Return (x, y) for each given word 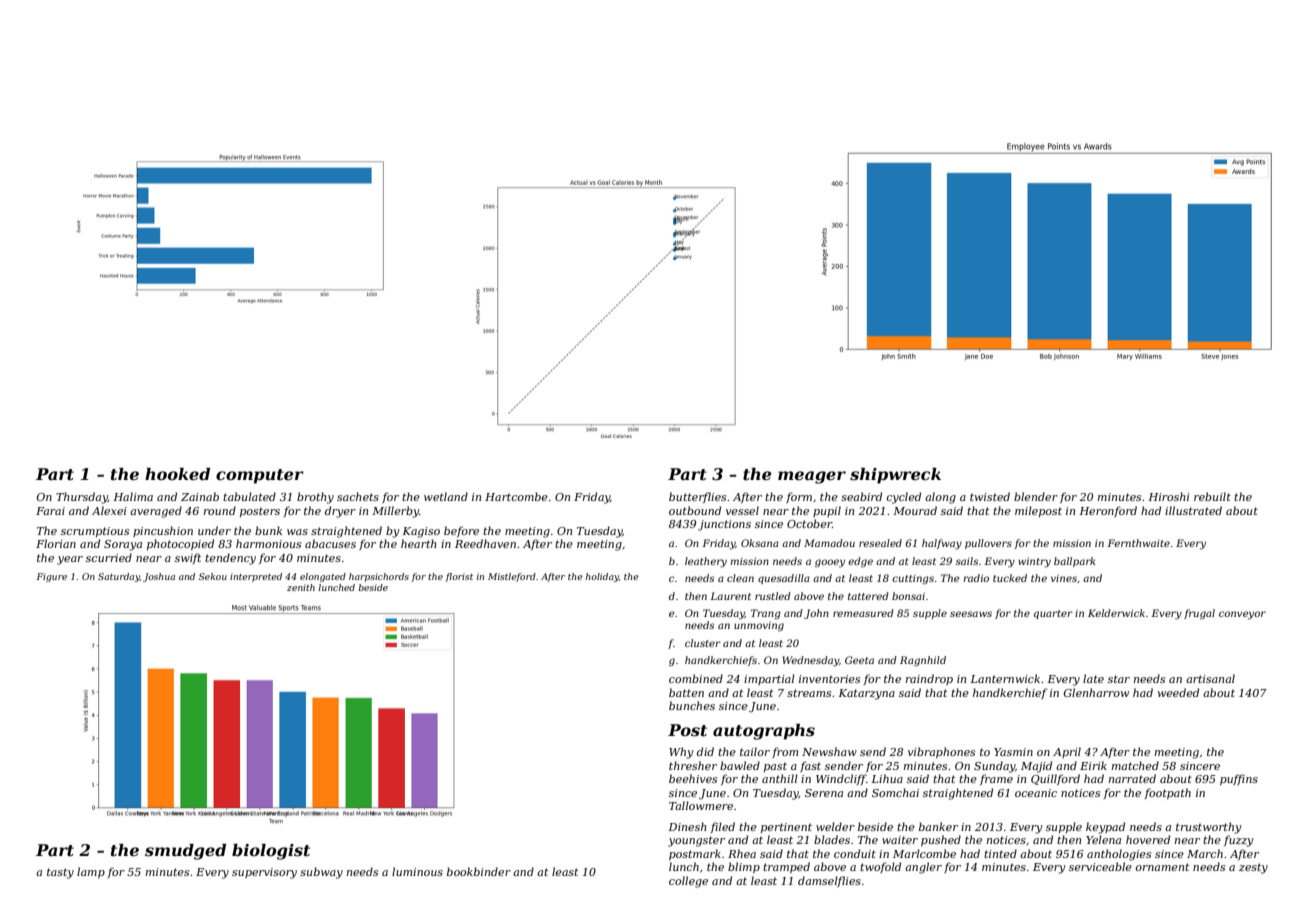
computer (260, 476)
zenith (301, 587)
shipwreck (895, 476)
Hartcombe (516, 496)
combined (696, 678)
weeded (1178, 692)
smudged (185, 852)
